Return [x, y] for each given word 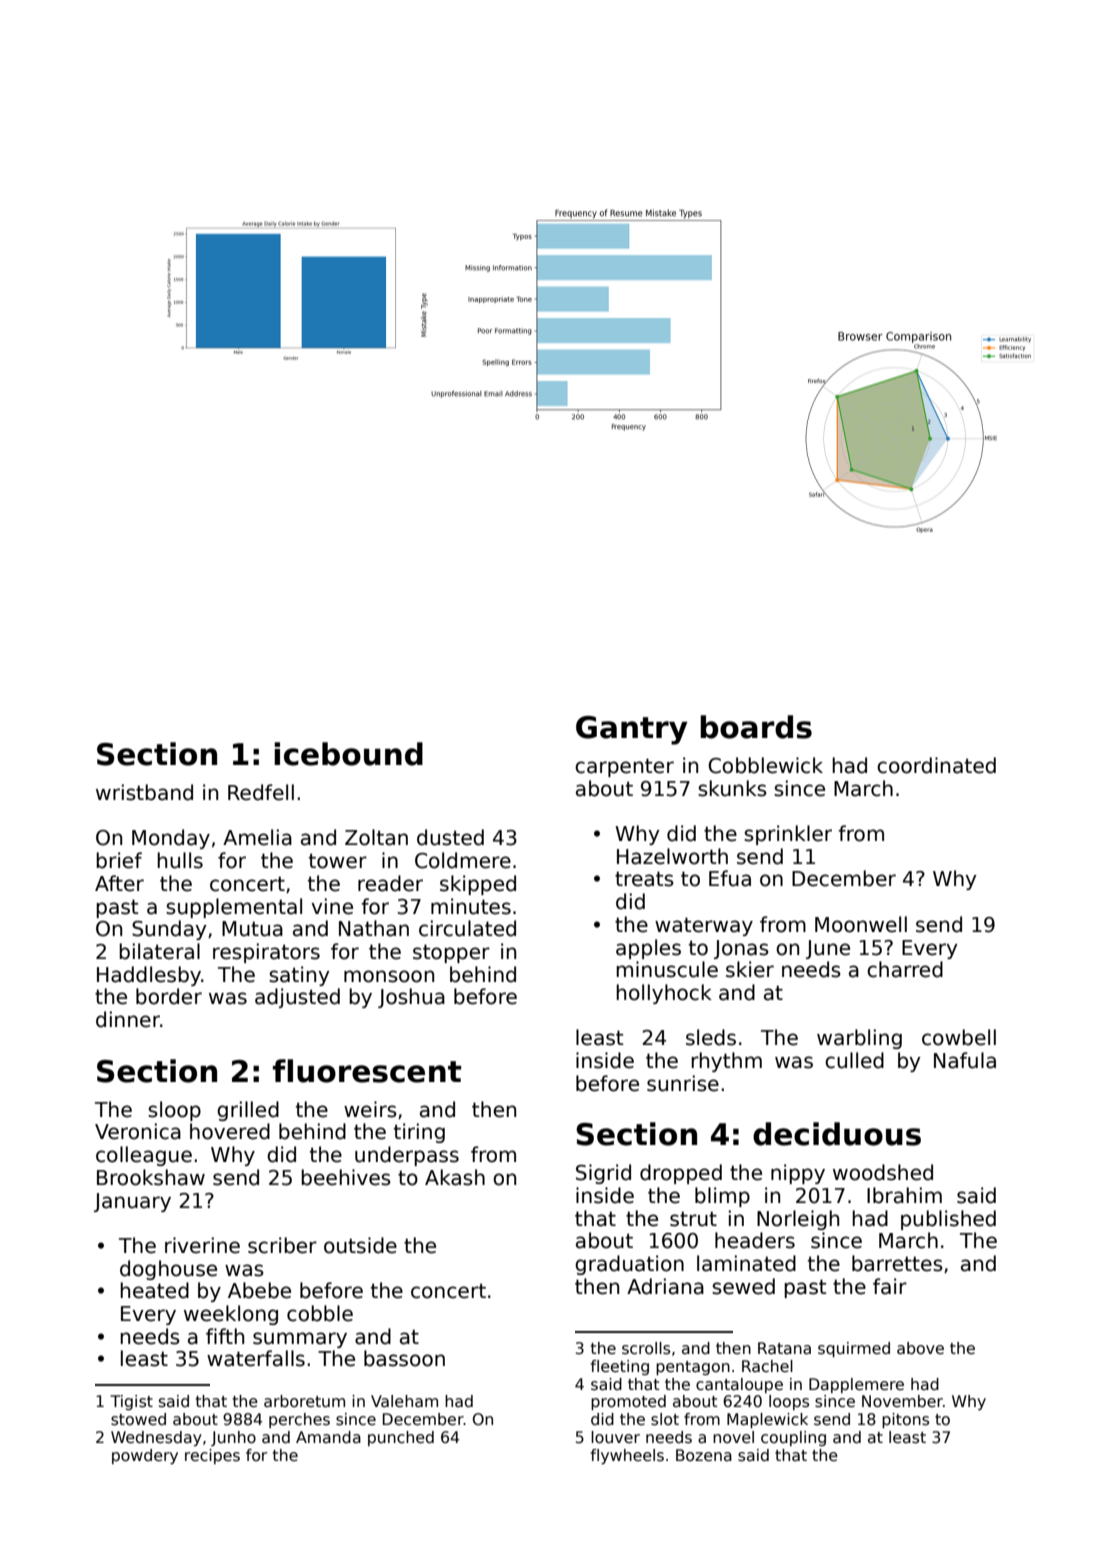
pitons [905, 1420]
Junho [233, 1438]
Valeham [404, 1401]
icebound [348, 754]
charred [905, 969]
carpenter [624, 767]
